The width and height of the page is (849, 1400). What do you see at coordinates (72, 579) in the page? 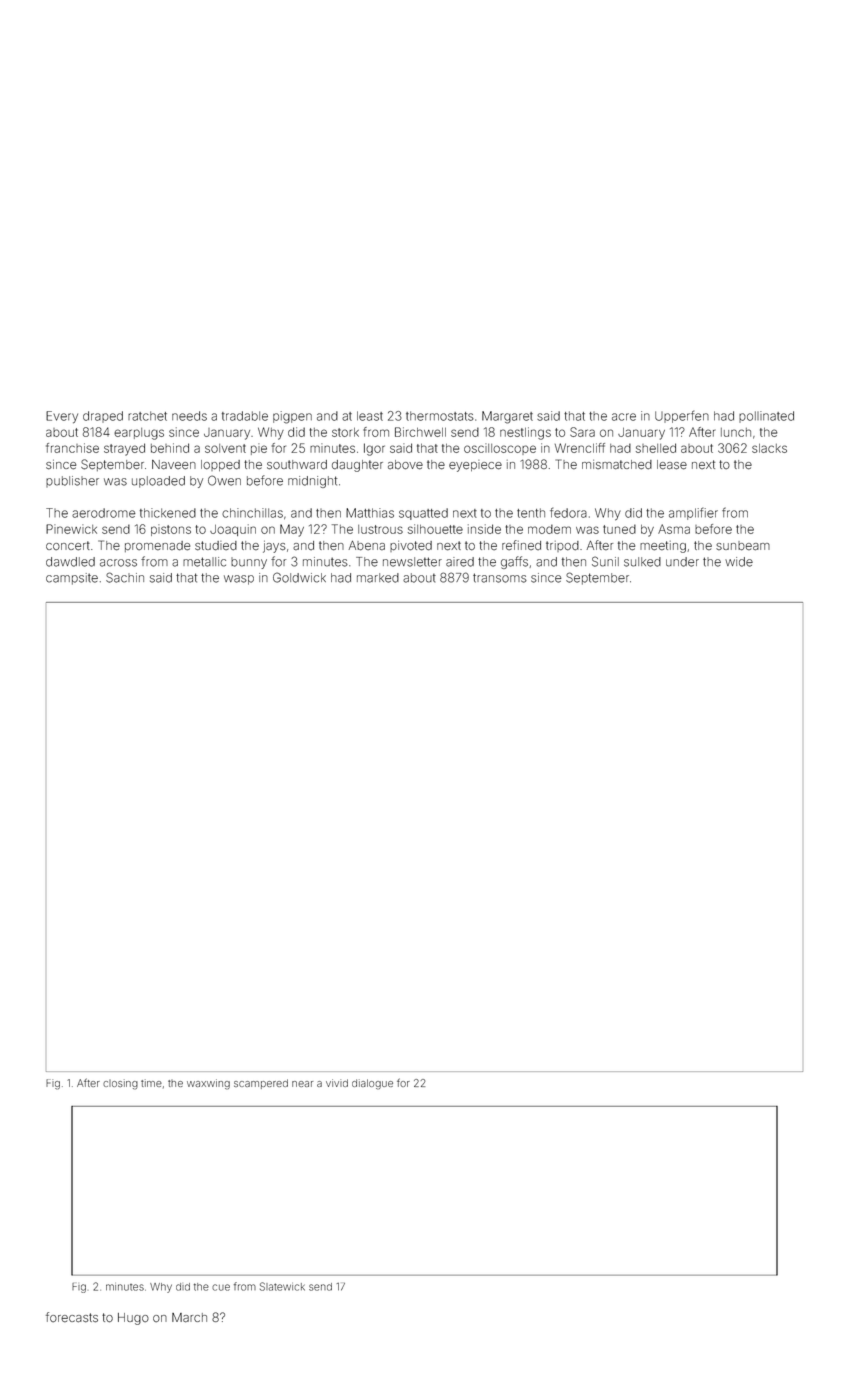
I see `campsite` at bounding box center [72, 579].
